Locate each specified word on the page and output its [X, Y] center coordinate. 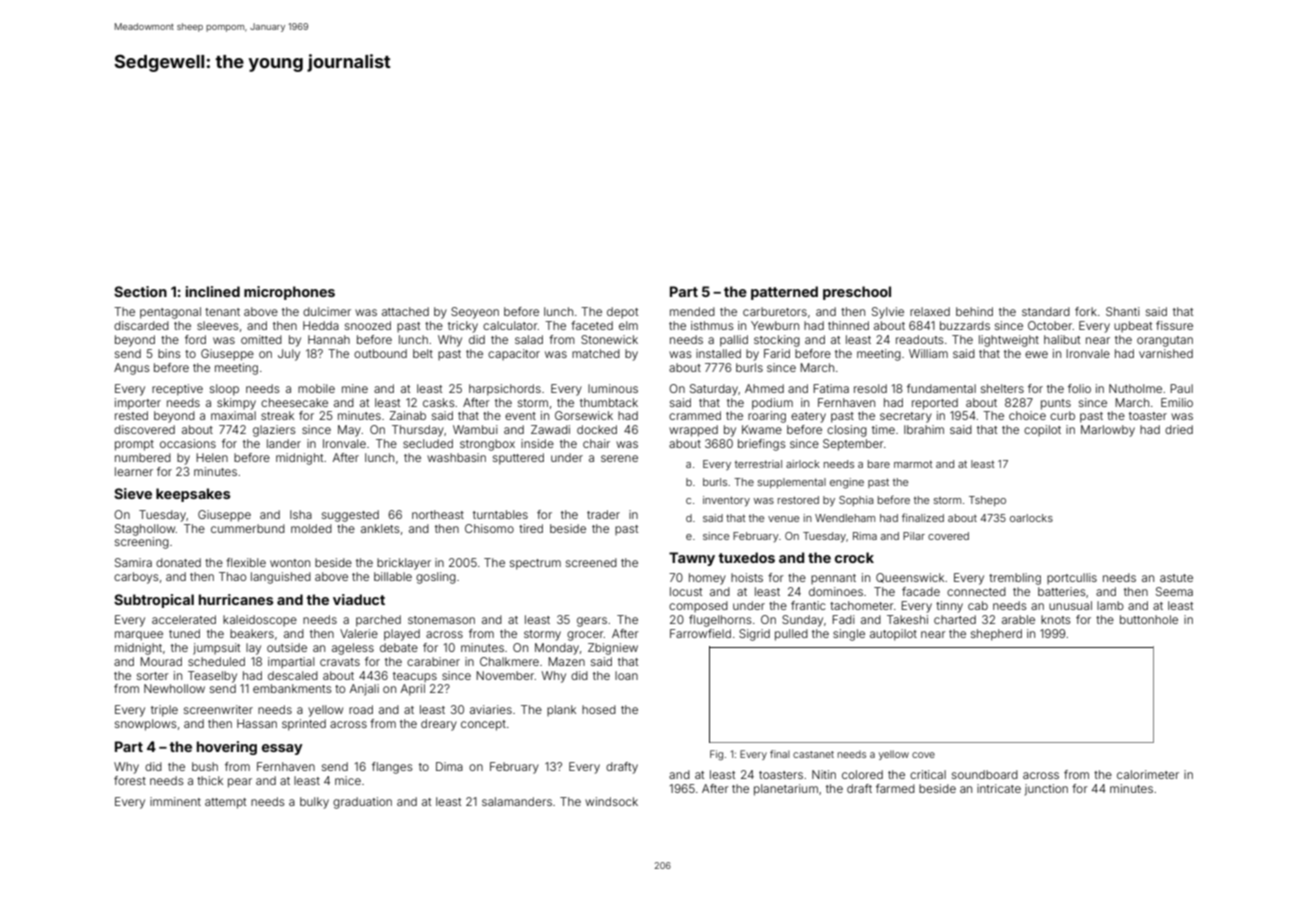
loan [626, 675]
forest [130, 780]
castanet [813, 754]
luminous [613, 388]
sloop [224, 390]
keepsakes [193, 495]
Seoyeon [475, 313]
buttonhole [1149, 619]
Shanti [1123, 311]
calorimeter [1148, 774]
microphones [289, 293]
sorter [153, 676]
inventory [726, 501]
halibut [1062, 339]
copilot [1042, 430]
